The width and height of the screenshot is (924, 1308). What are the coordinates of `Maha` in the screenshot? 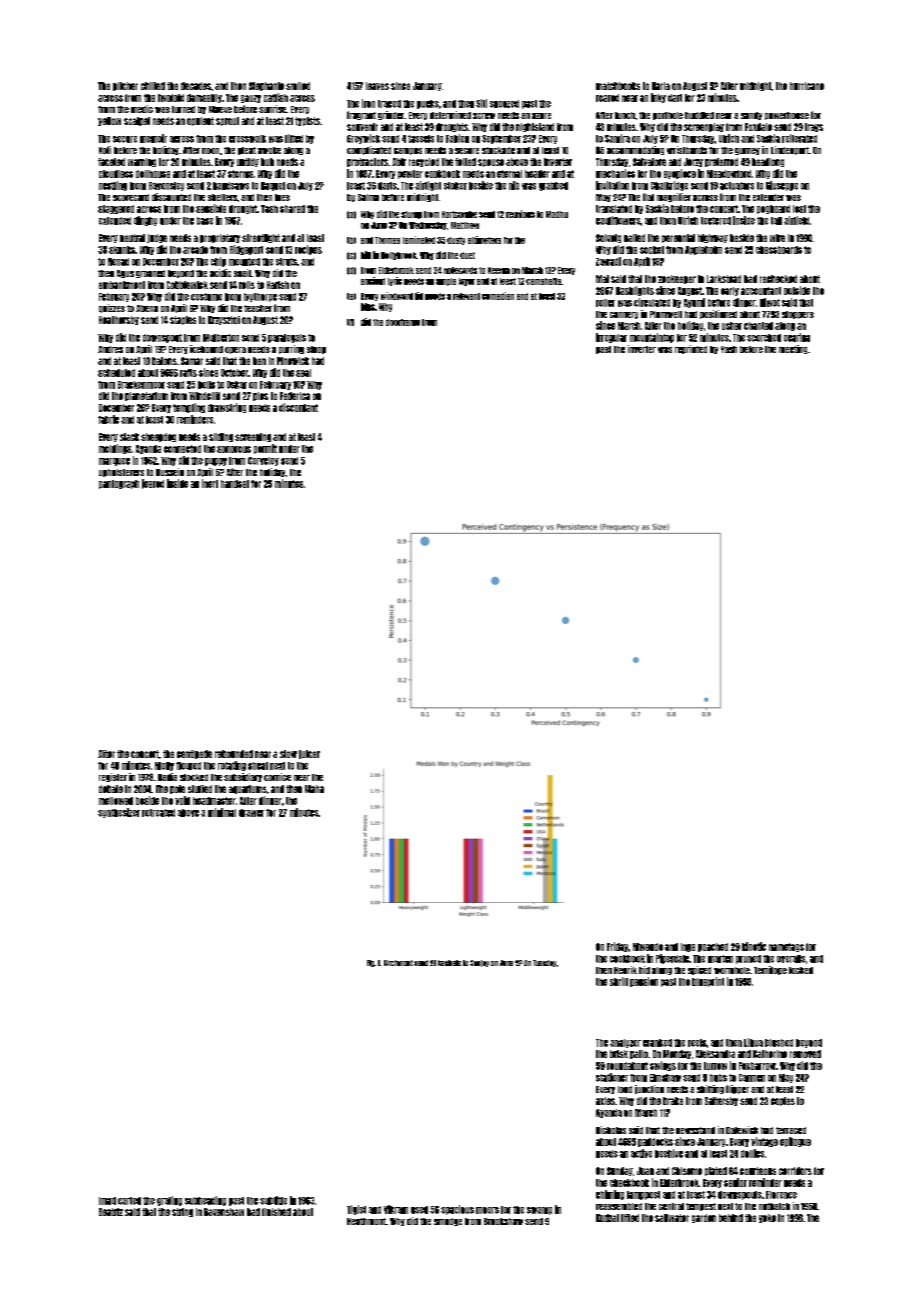 It's located at (314, 789).
